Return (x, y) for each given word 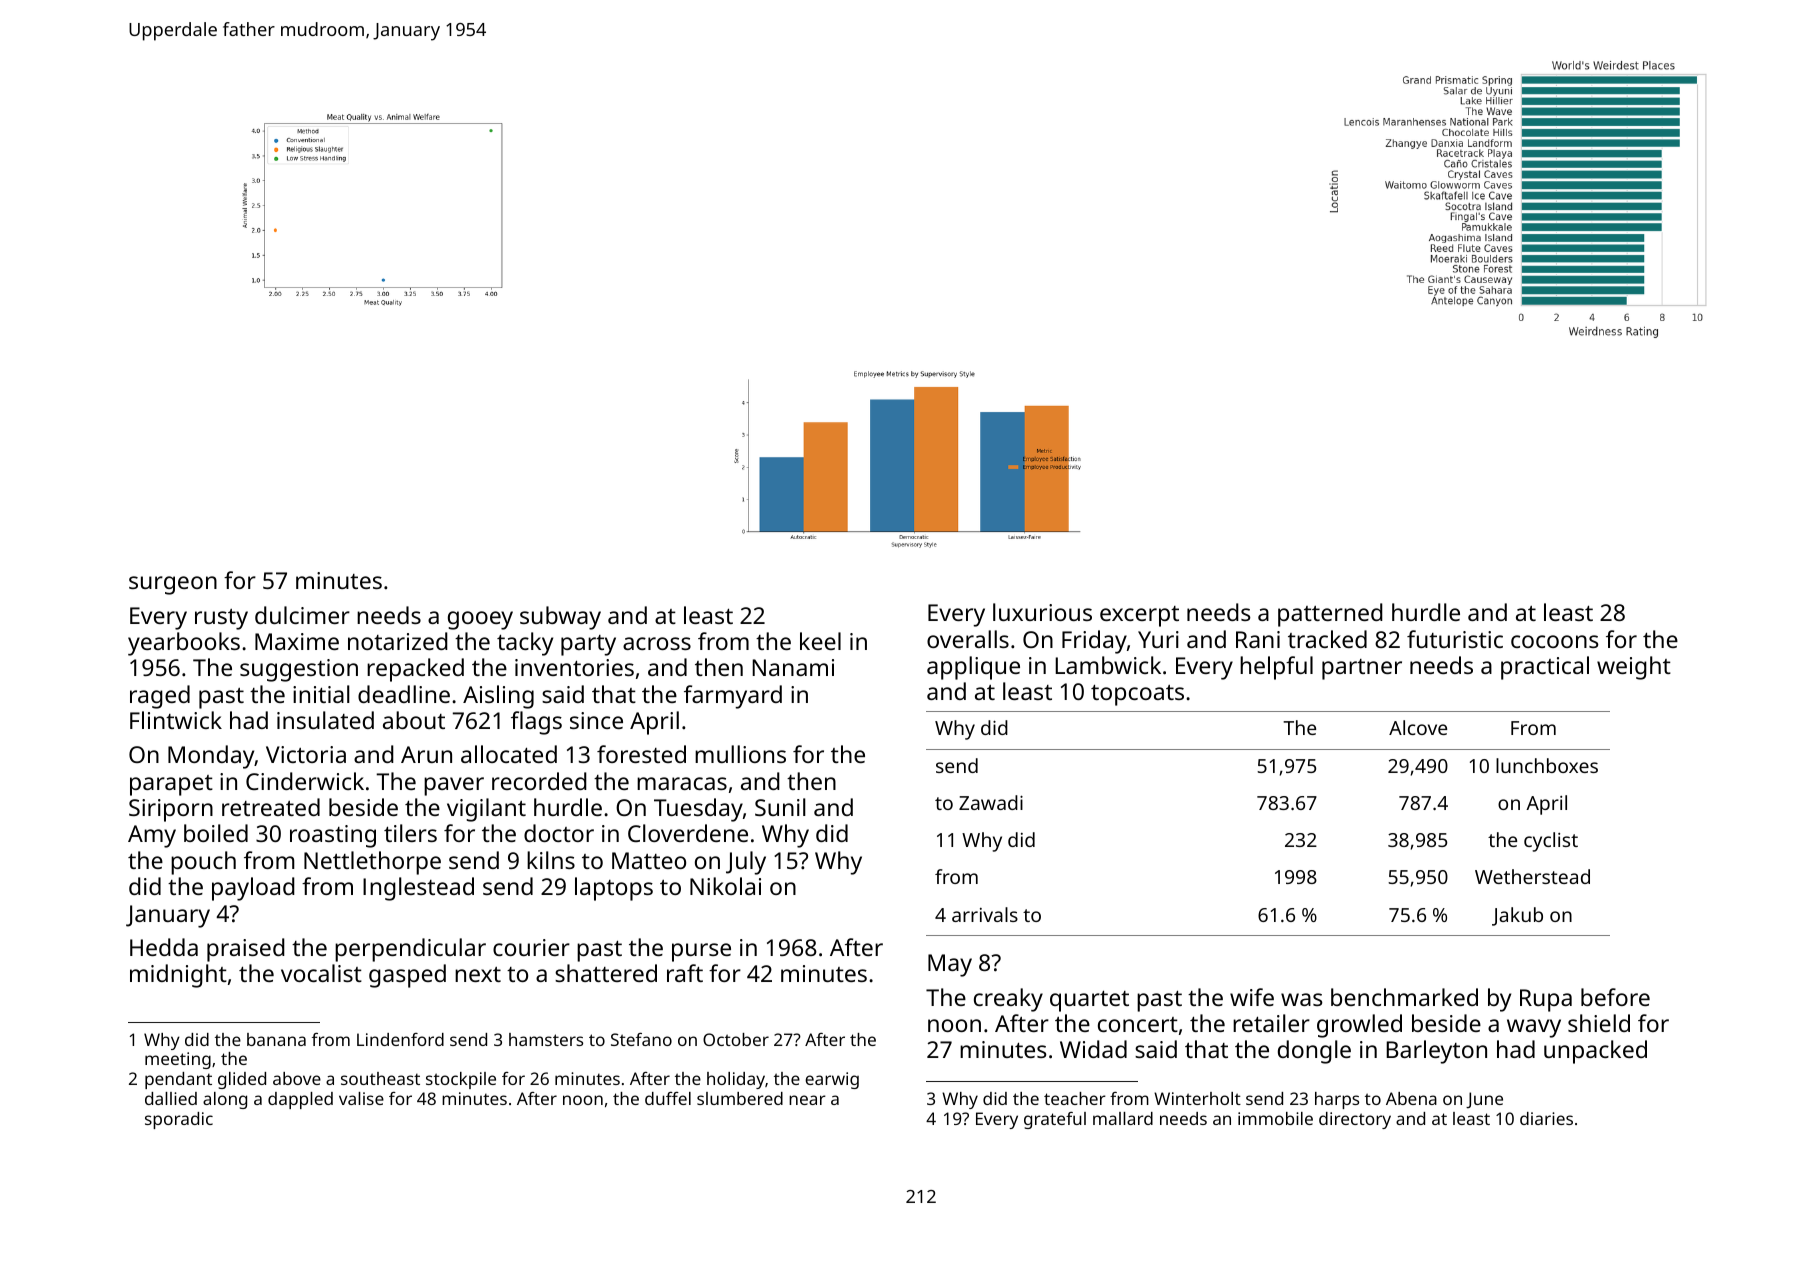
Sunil (780, 807)
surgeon (173, 585)
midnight (178, 976)
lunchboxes (1547, 765)
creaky (1008, 1000)
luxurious (1042, 612)
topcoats (1137, 695)
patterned (1330, 615)
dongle (1314, 1052)
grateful (1055, 1120)
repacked (415, 670)
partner (1362, 669)
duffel (668, 1098)
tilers (410, 833)
